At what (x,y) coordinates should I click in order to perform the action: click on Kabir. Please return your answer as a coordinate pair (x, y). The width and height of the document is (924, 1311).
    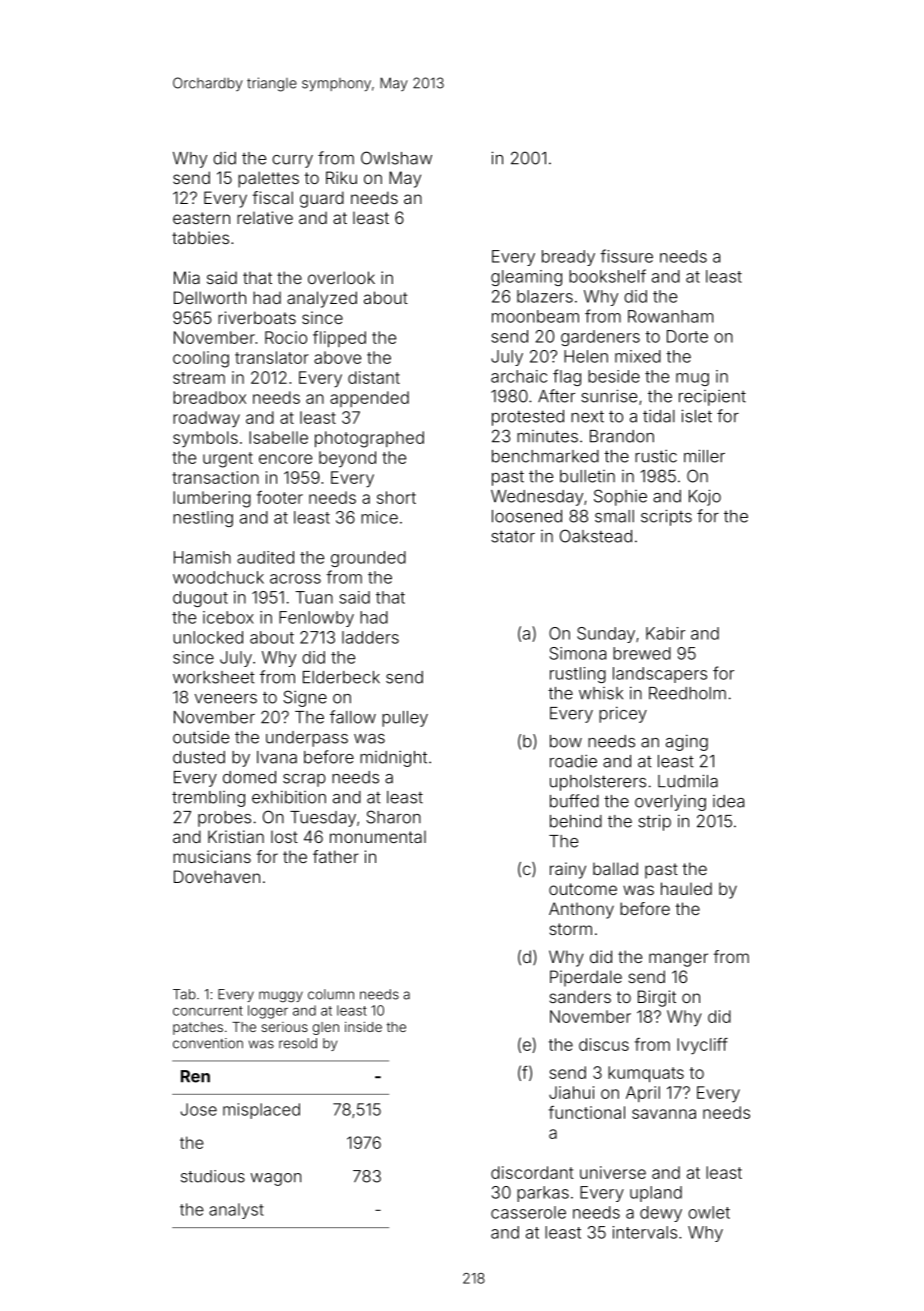
    Looking at the image, I should click on (665, 633).
